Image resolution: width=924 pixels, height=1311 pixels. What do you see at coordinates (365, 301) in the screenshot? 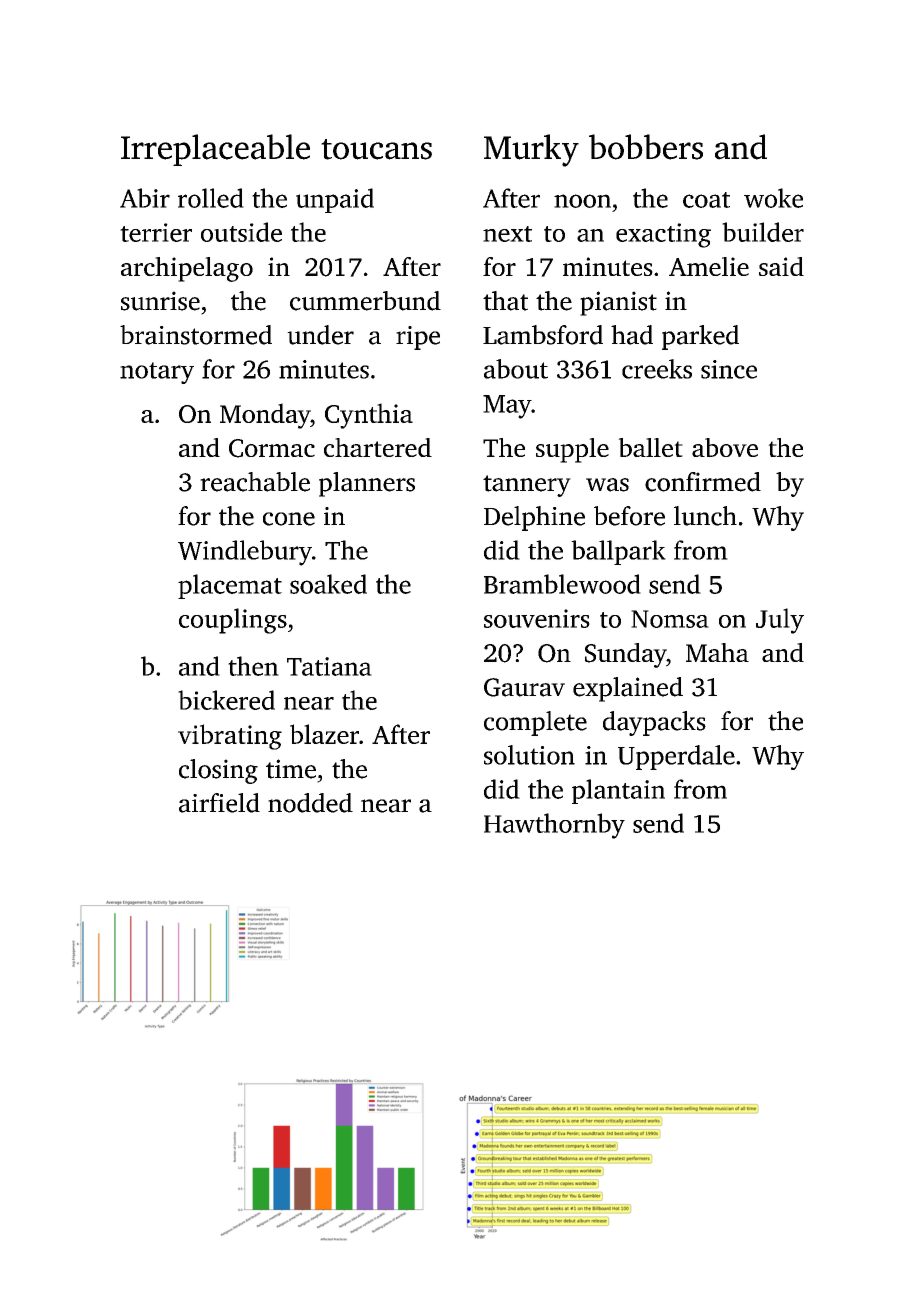
I see `cummerbund` at bounding box center [365, 301].
